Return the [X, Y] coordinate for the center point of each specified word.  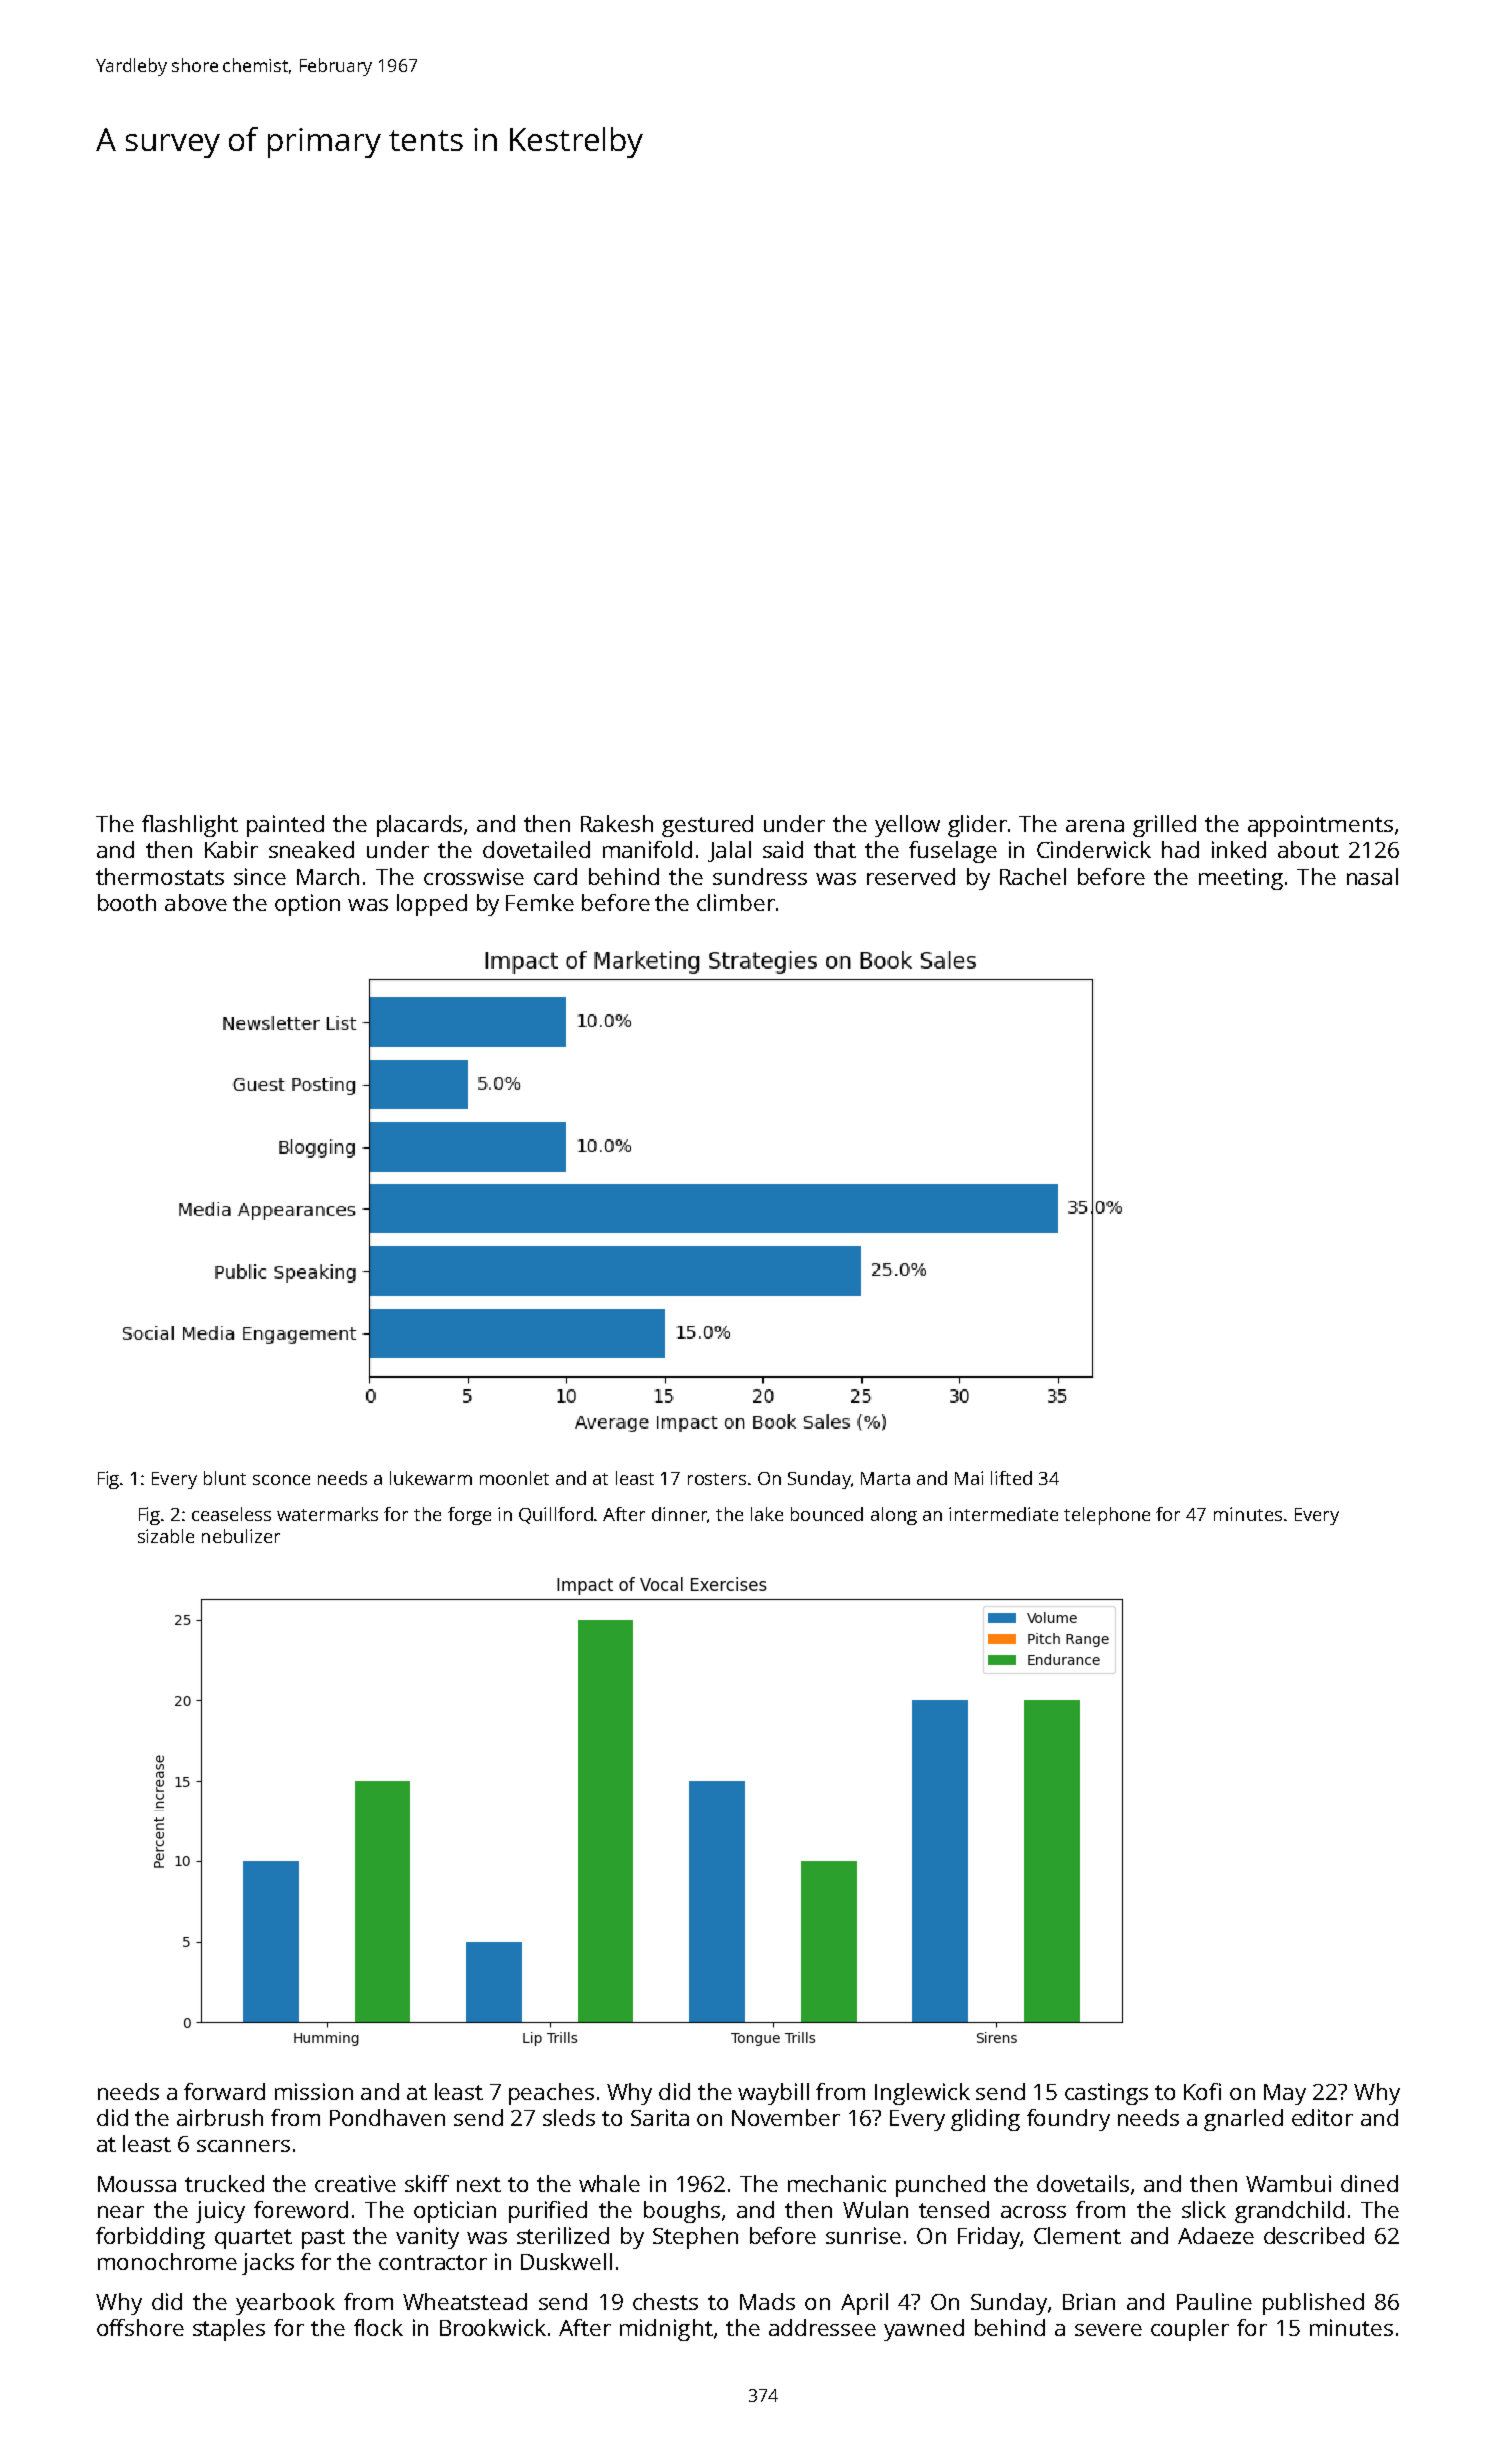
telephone [1107, 1516]
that [835, 849]
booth [127, 902]
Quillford [556, 1515]
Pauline [1214, 2301]
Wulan [875, 2209]
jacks [268, 2264]
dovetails [1083, 2183]
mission [314, 2091]
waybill [773, 2094]
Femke [540, 902]
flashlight [190, 826]
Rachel [1033, 876]
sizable [166, 1536]
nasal [1372, 876]
